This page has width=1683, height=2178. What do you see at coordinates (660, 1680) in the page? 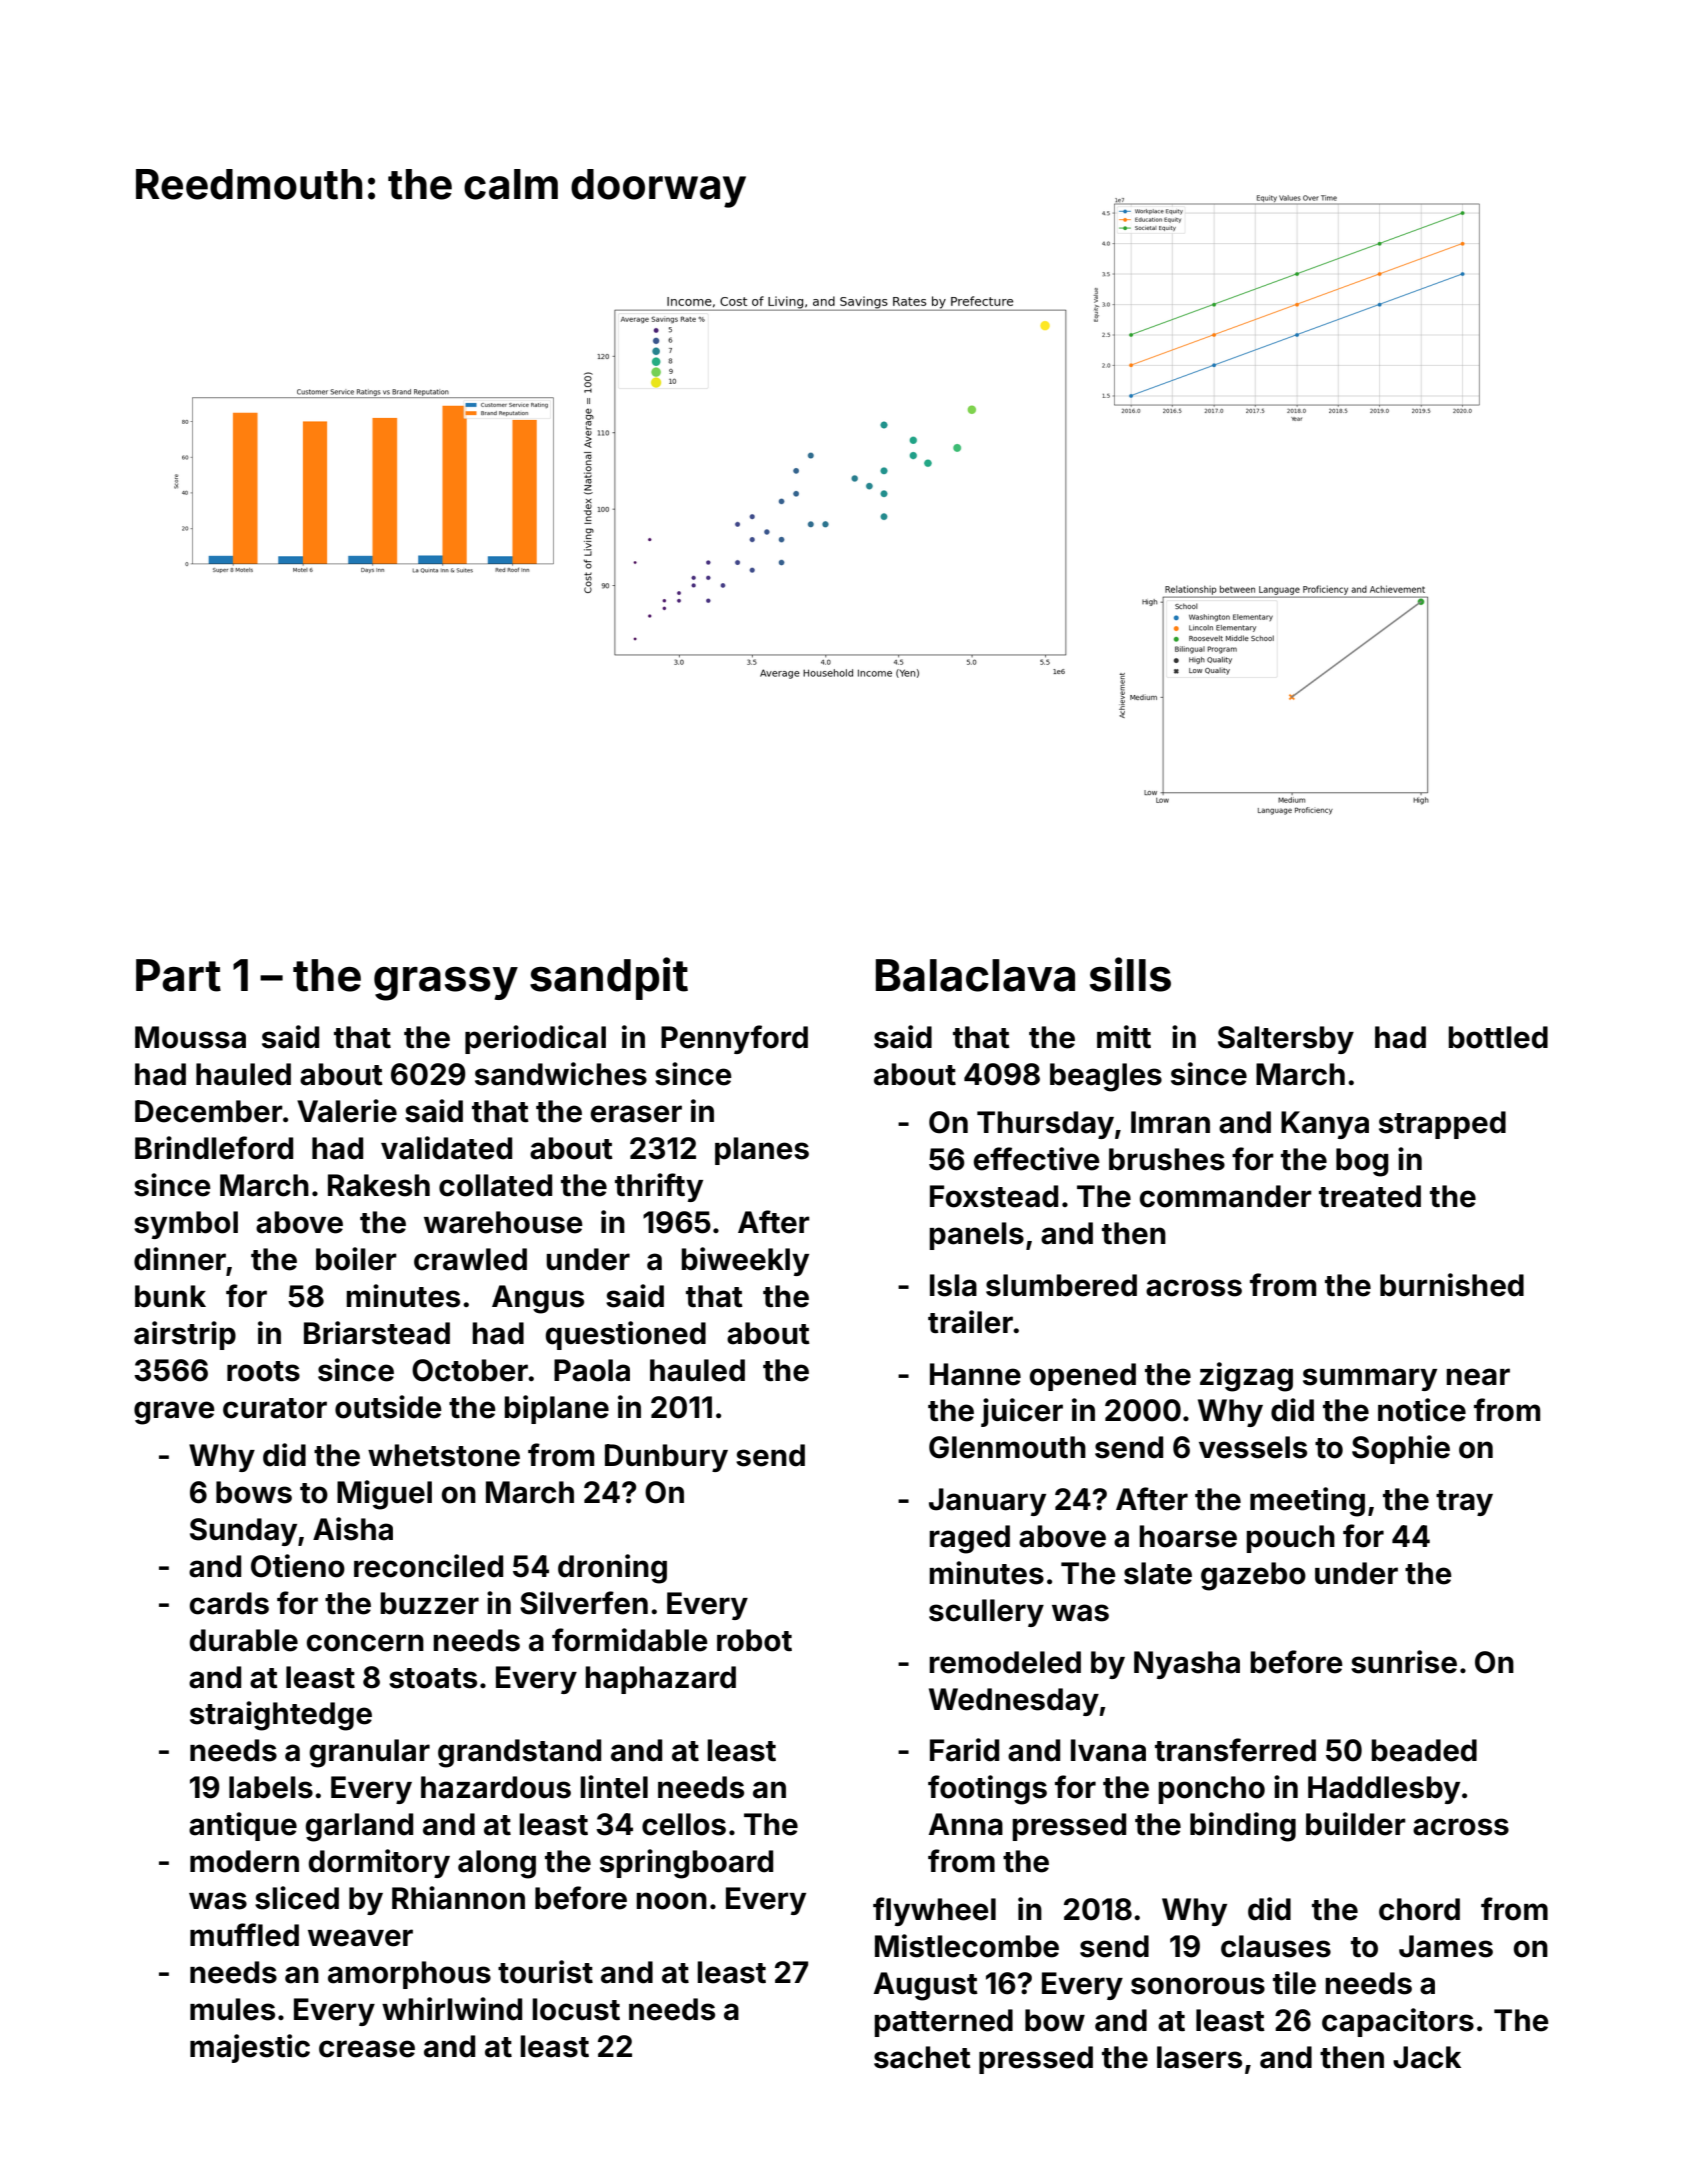
I see `haphazard` at bounding box center [660, 1680].
